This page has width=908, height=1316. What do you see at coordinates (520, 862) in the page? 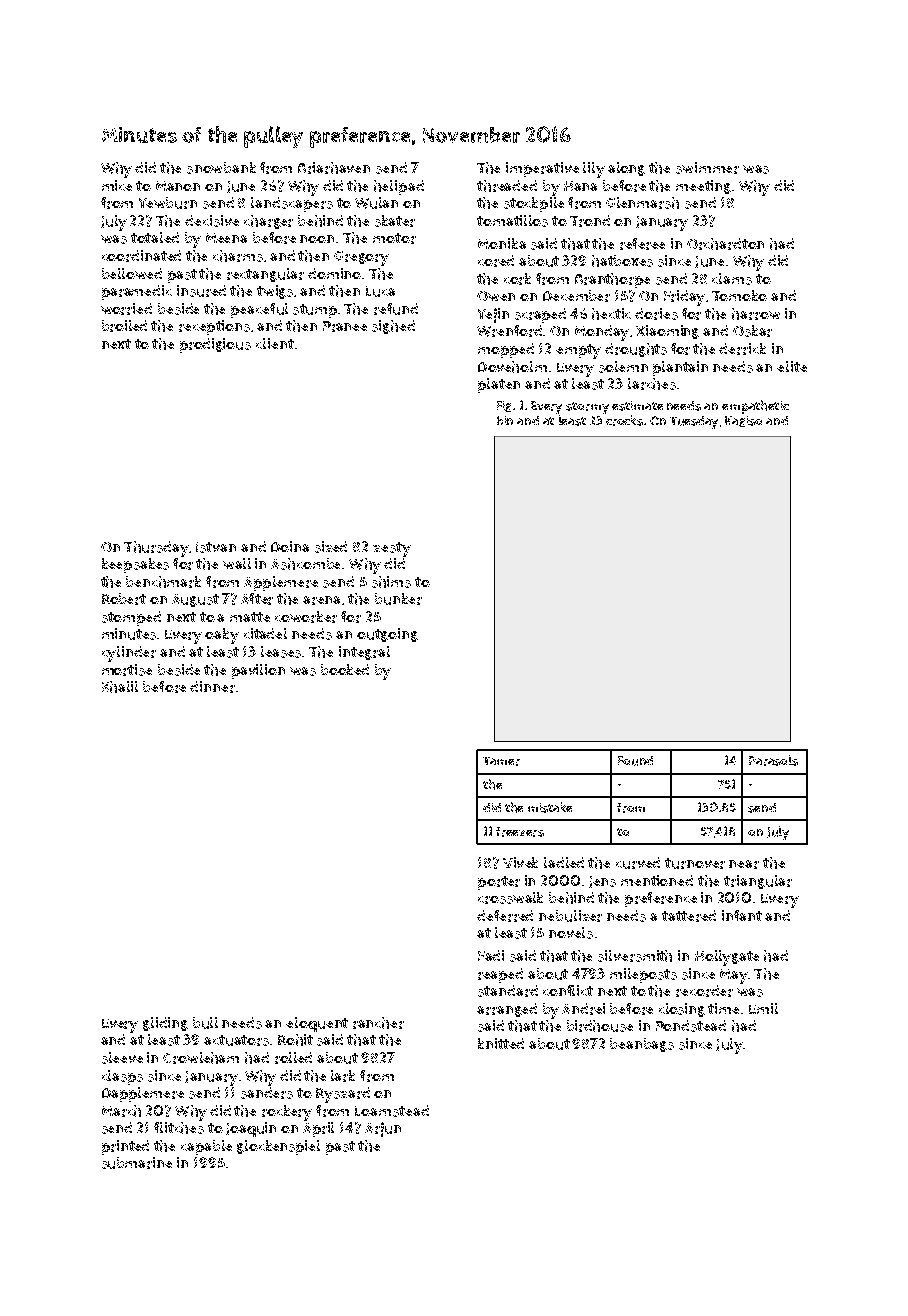
I see `Vivek` at bounding box center [520, 862].
